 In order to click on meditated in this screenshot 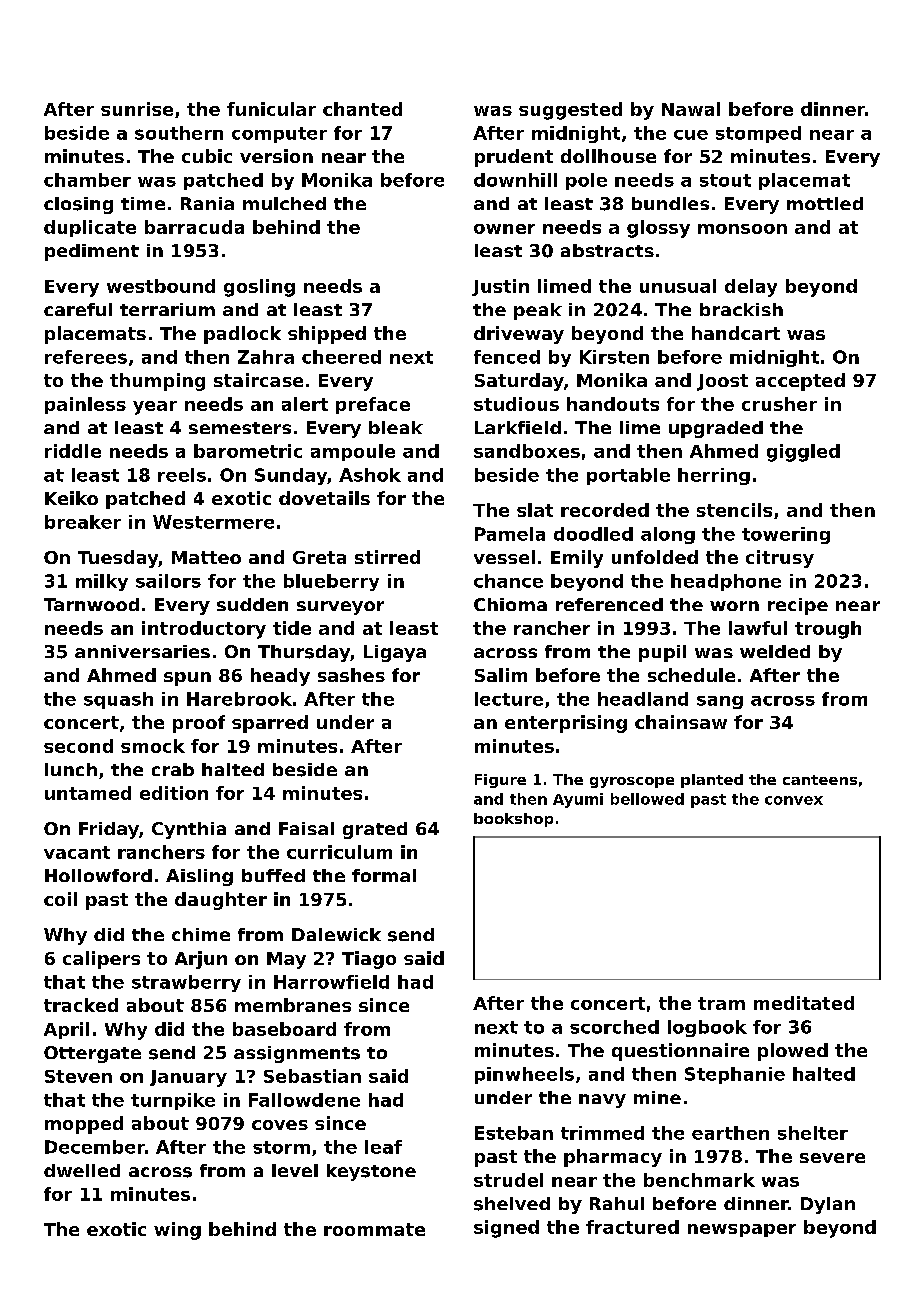, I will do `click(804, 1003)`.
